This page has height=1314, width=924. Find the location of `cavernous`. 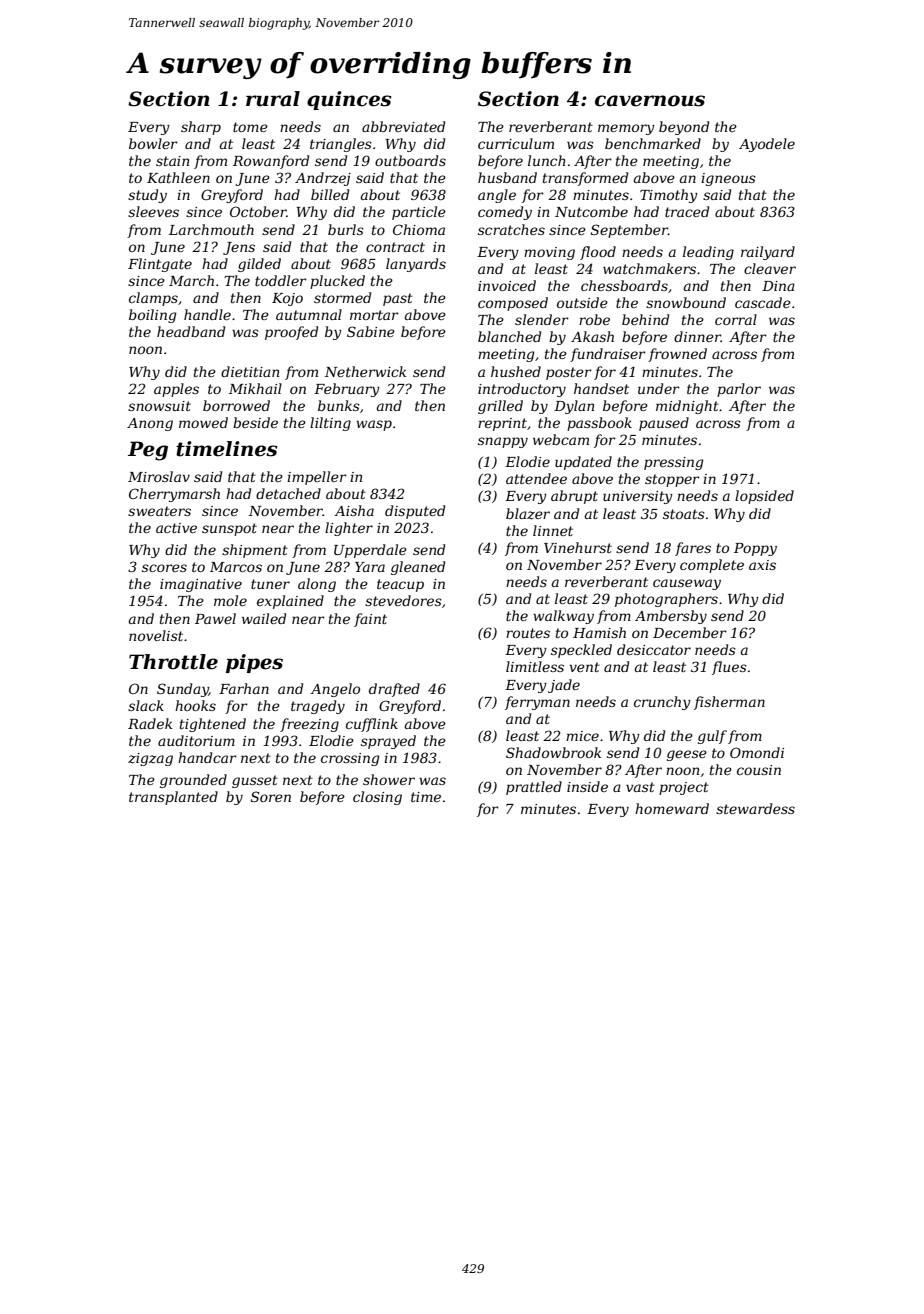

cavernous is located at coordinates (650, 101).
